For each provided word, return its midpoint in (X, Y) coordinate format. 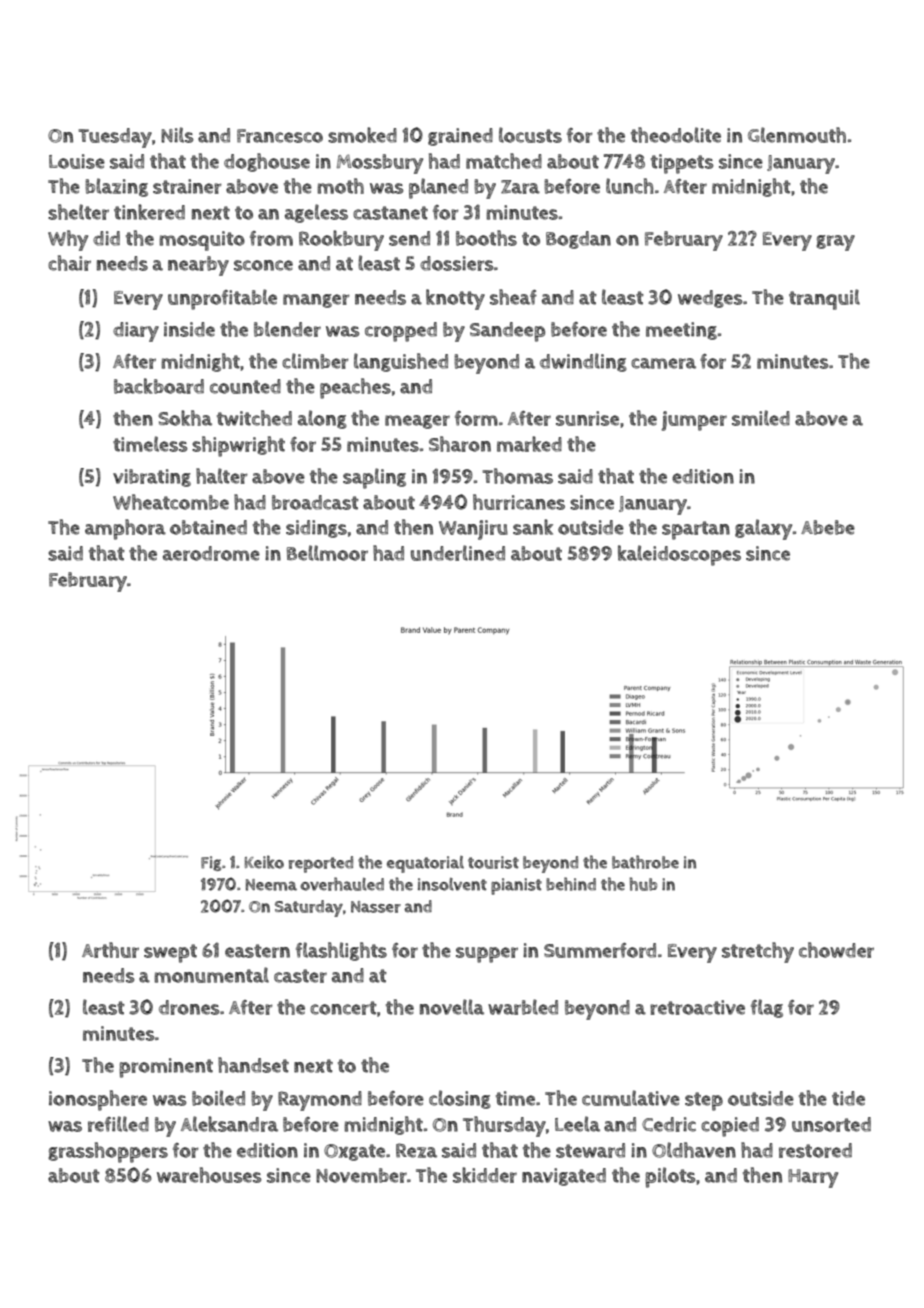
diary (136, 332)
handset (253, 1065)
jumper (694, 421)
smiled (761, 418)
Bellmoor (327, 553)
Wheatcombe (171, 502)
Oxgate (354, 1152)
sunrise (587, 418)
